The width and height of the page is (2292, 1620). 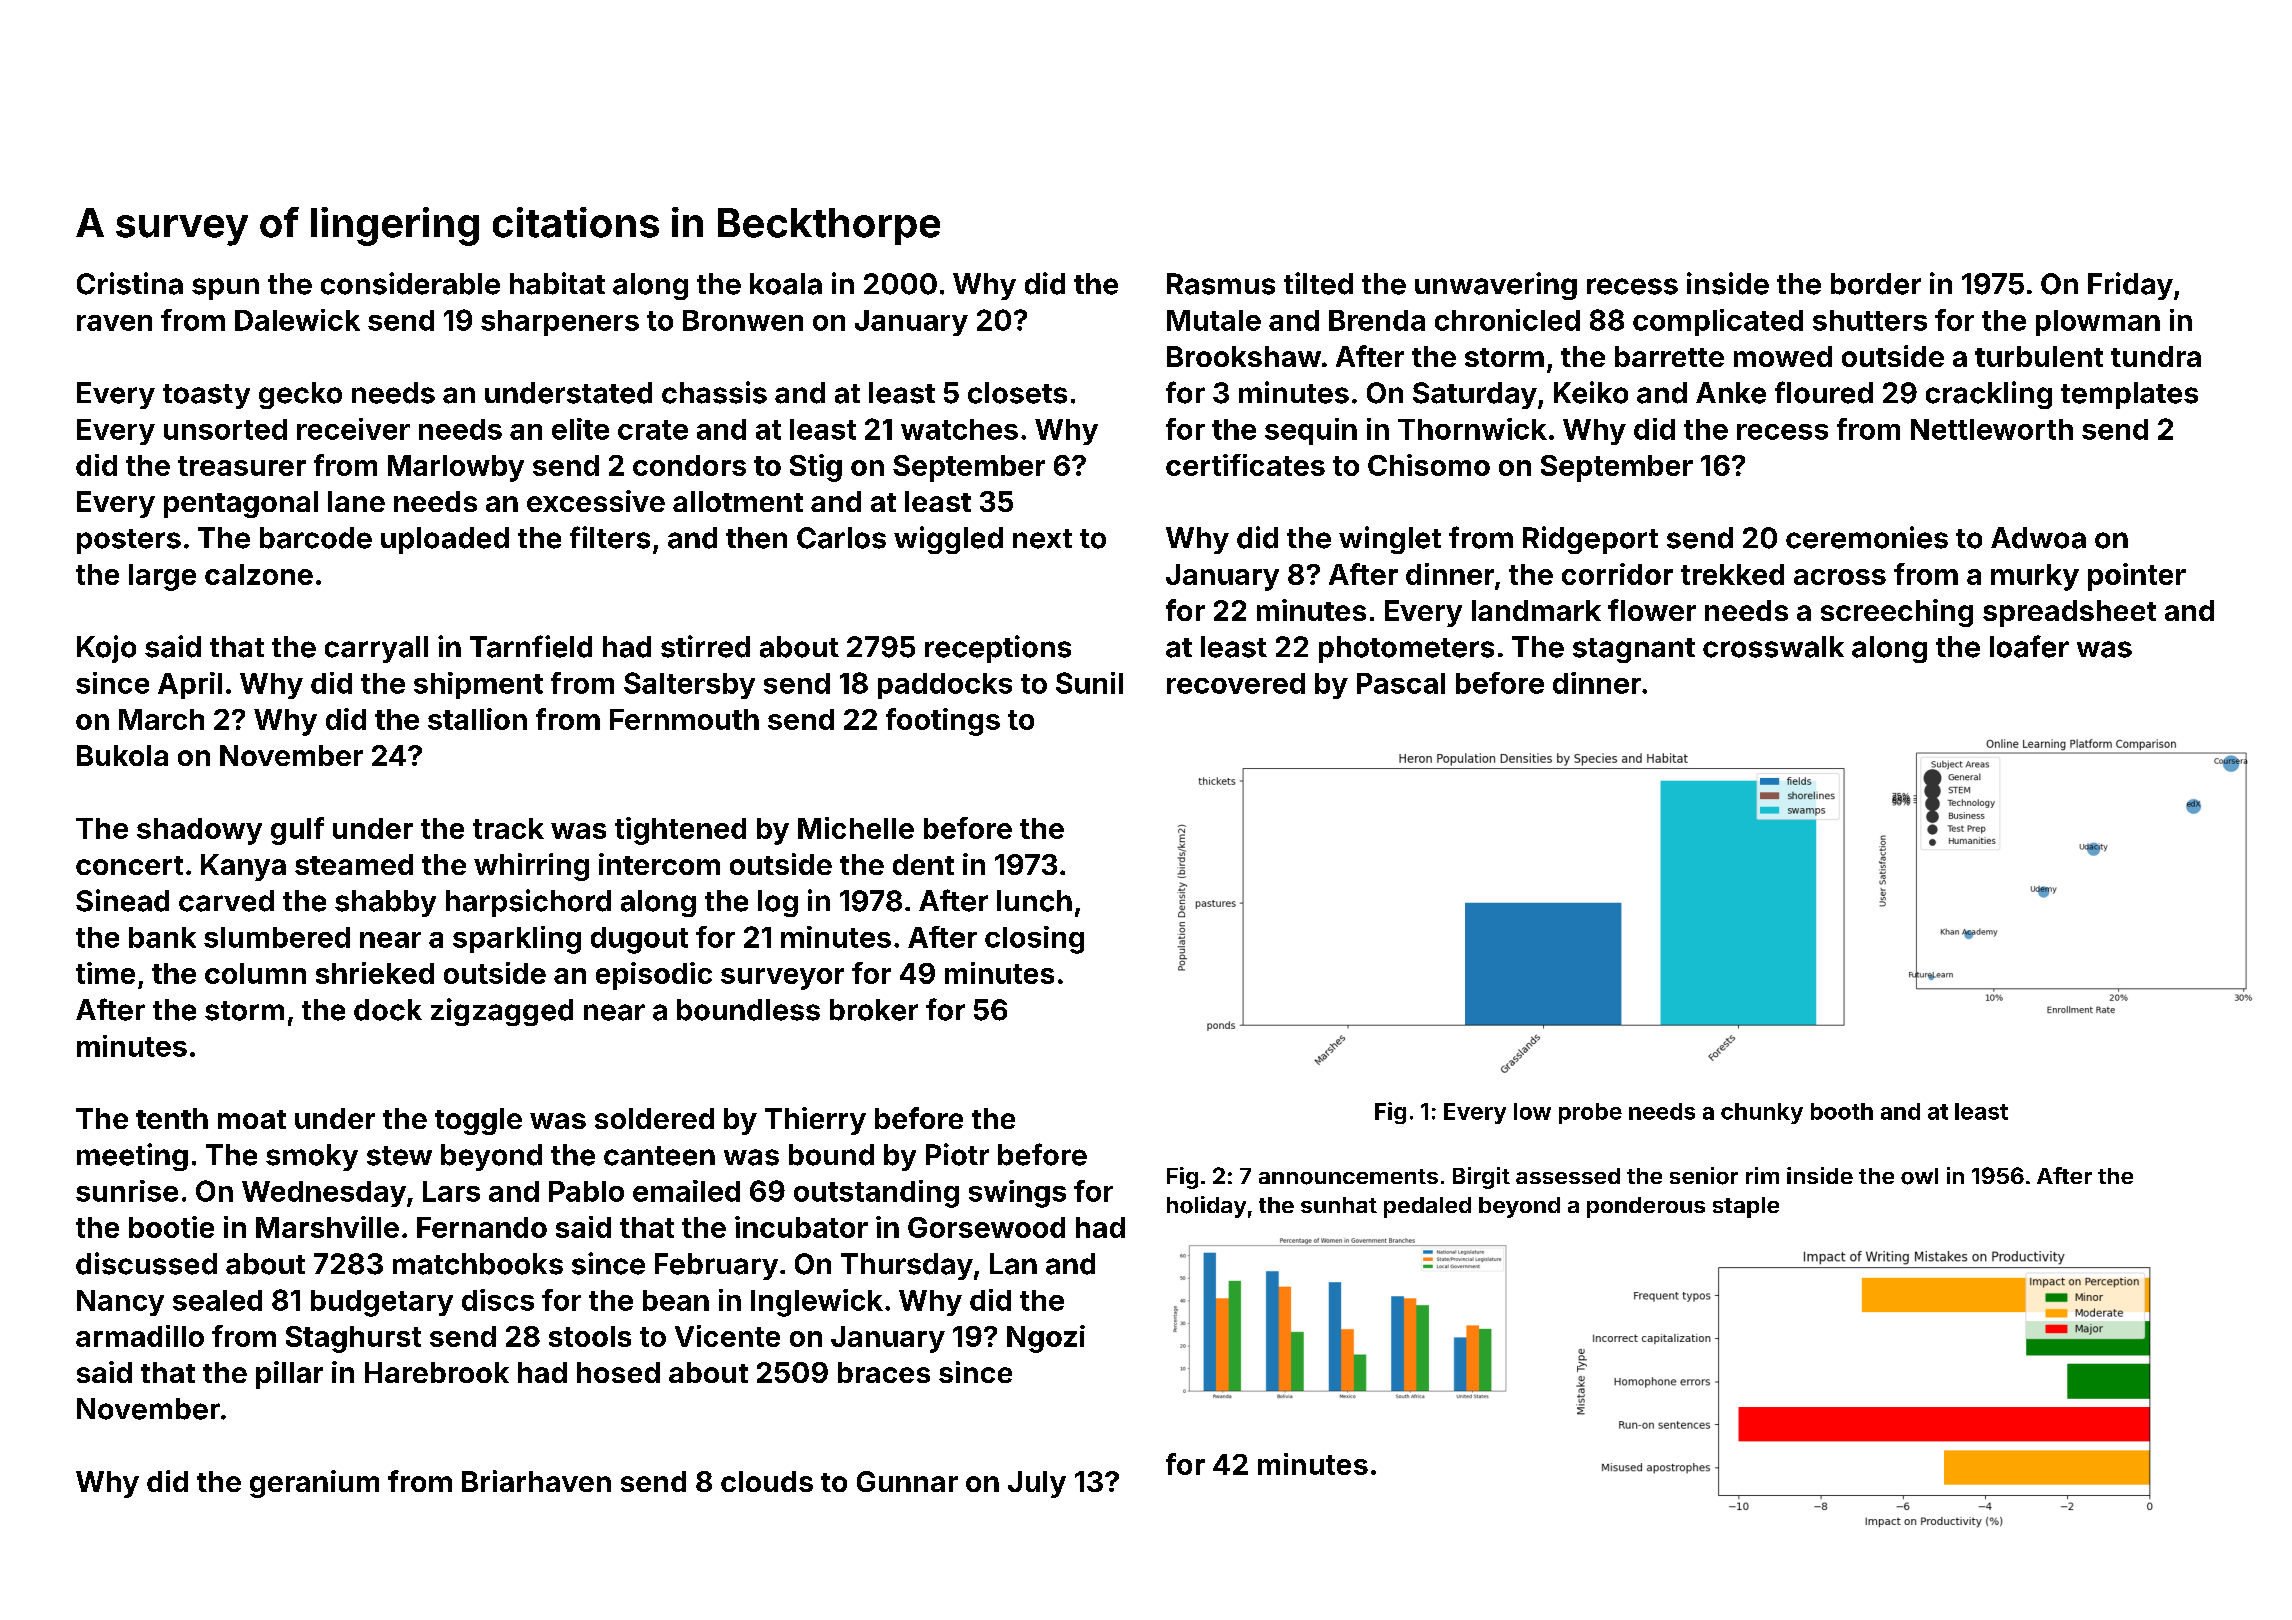 What do you see at coordinates (1842, 1111) in the page?
I see `booth` at bounding box center [1842, 1111].
